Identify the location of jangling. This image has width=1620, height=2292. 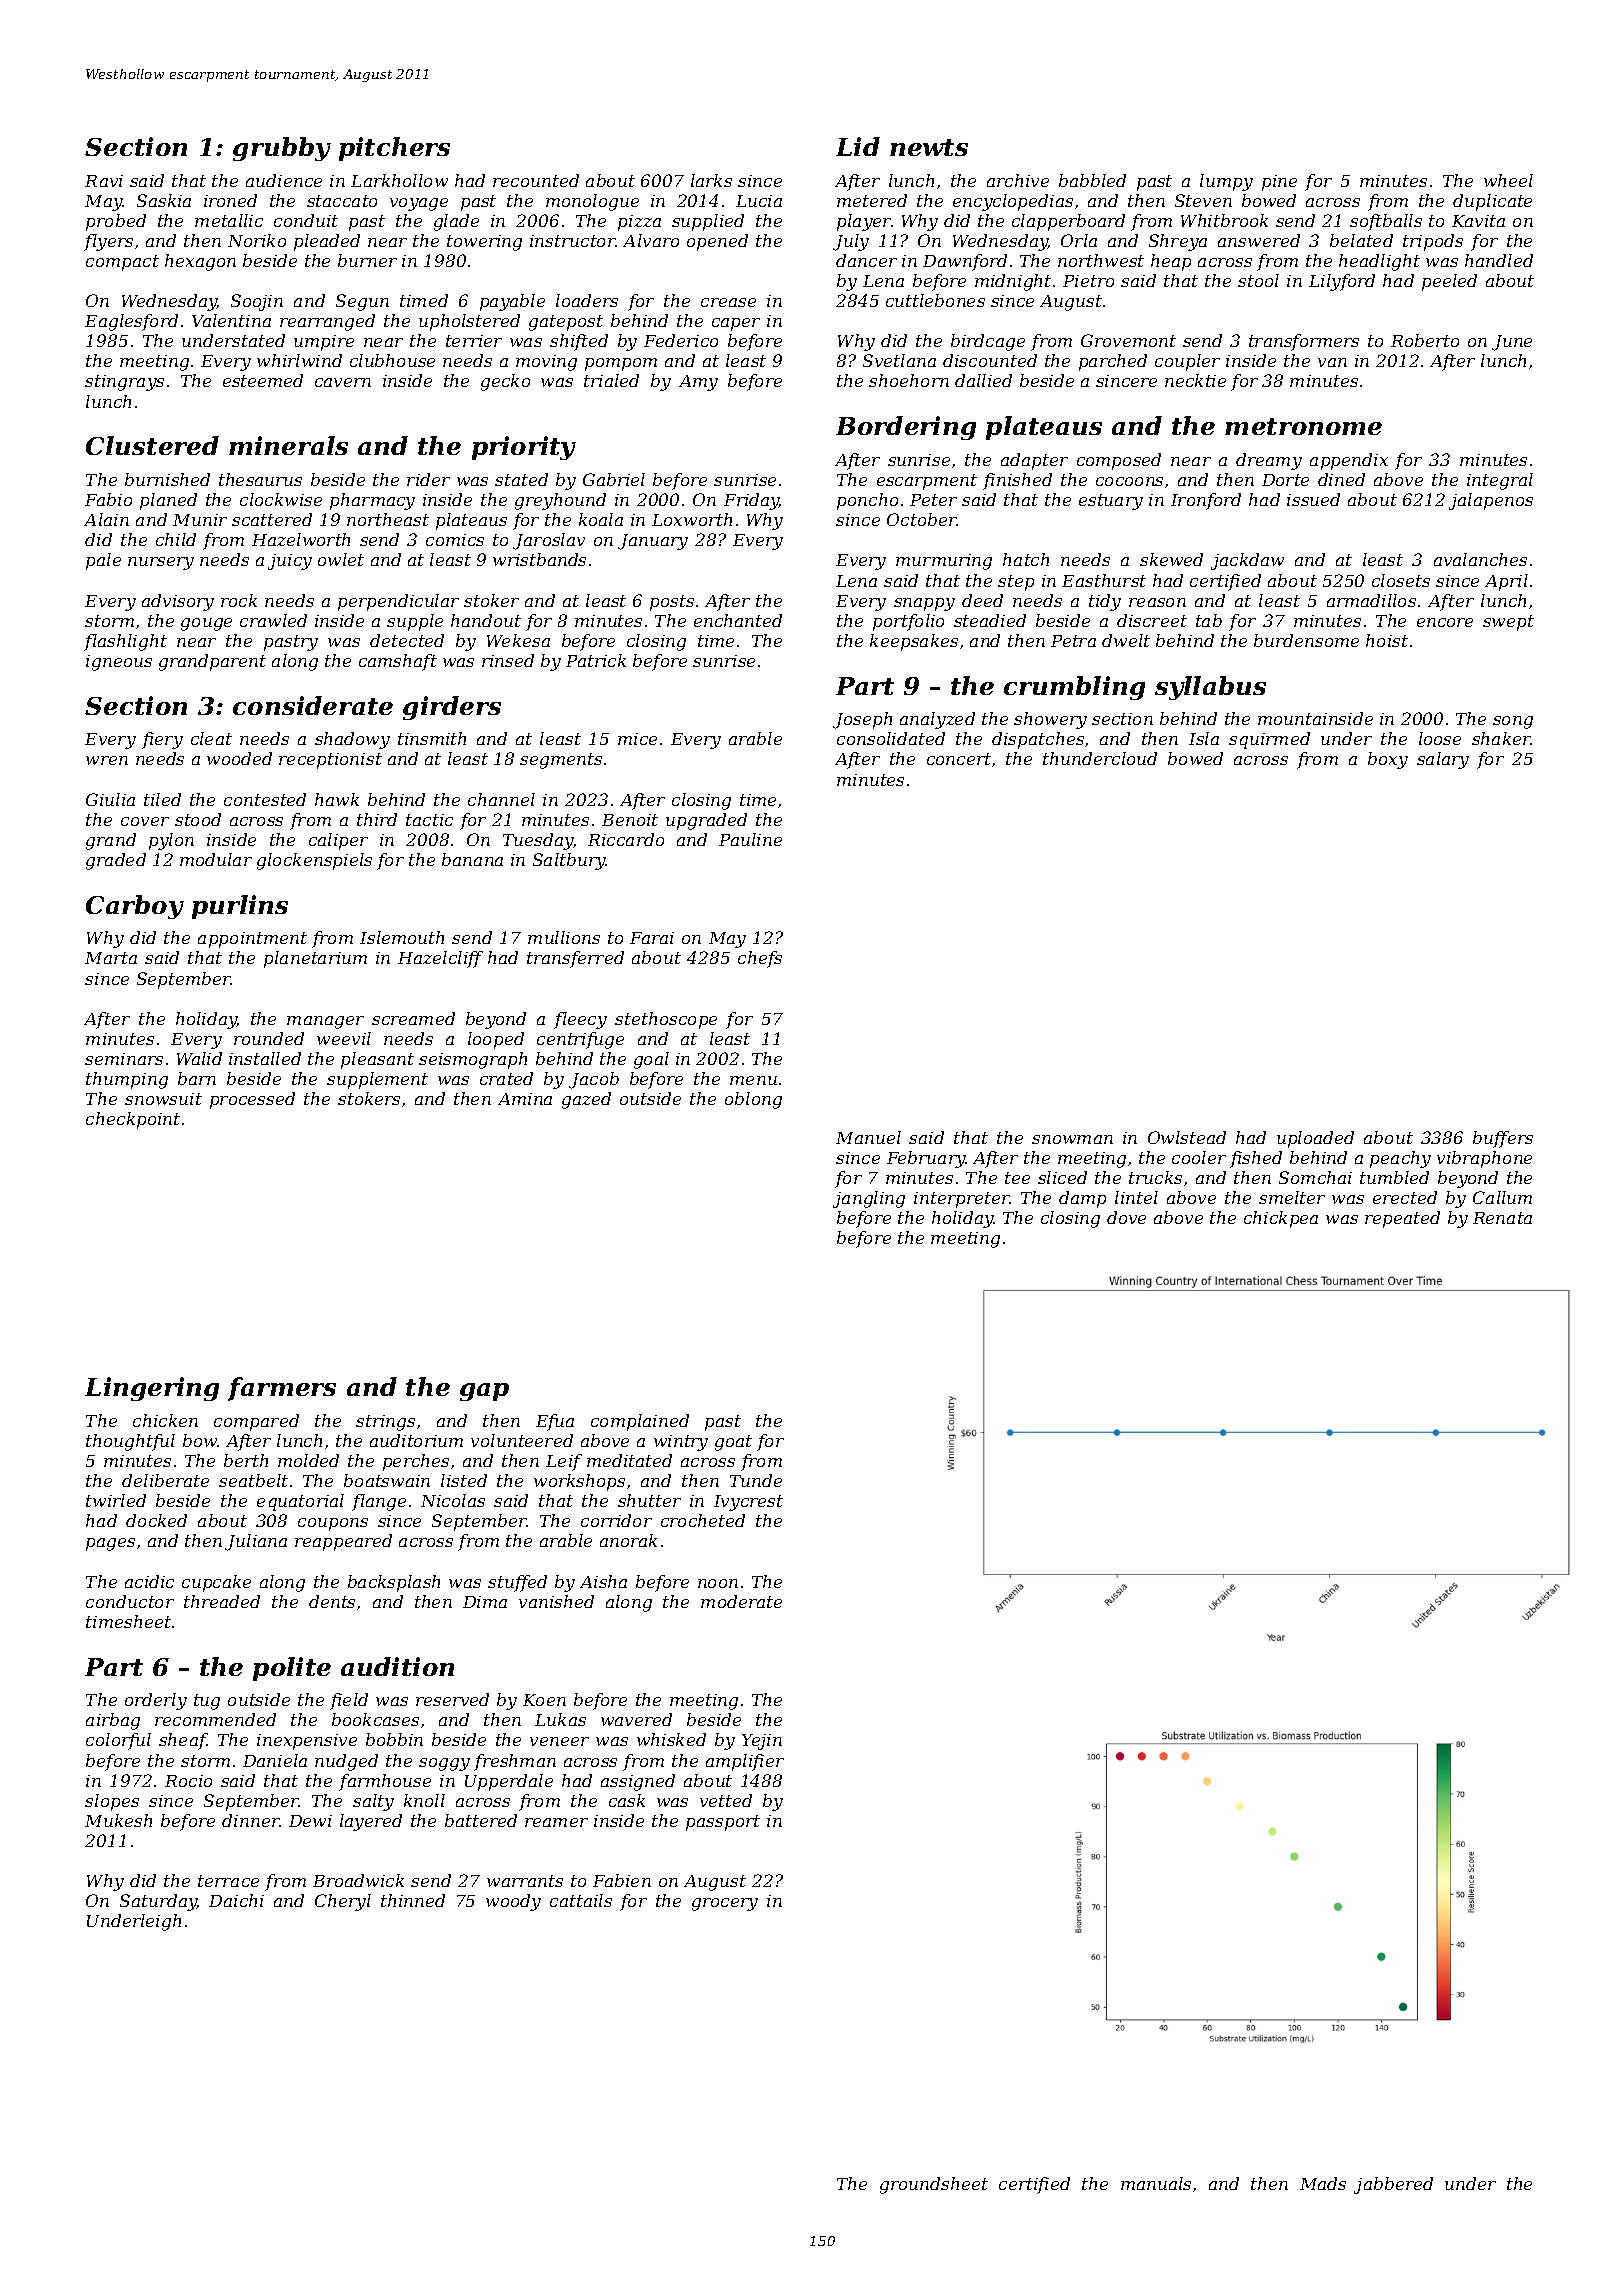
(869, 1199).
